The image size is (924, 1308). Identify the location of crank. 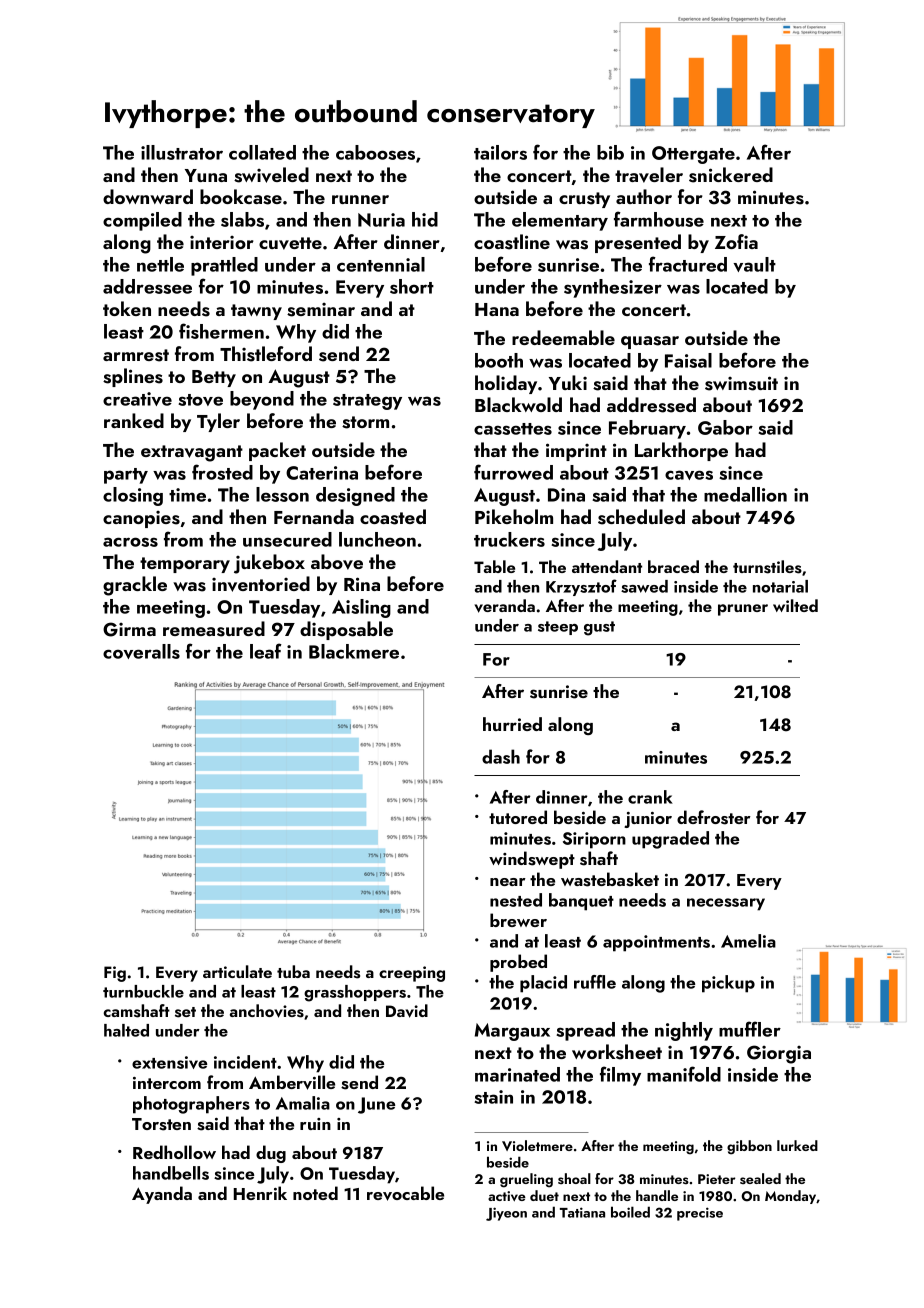
(650, 797).
